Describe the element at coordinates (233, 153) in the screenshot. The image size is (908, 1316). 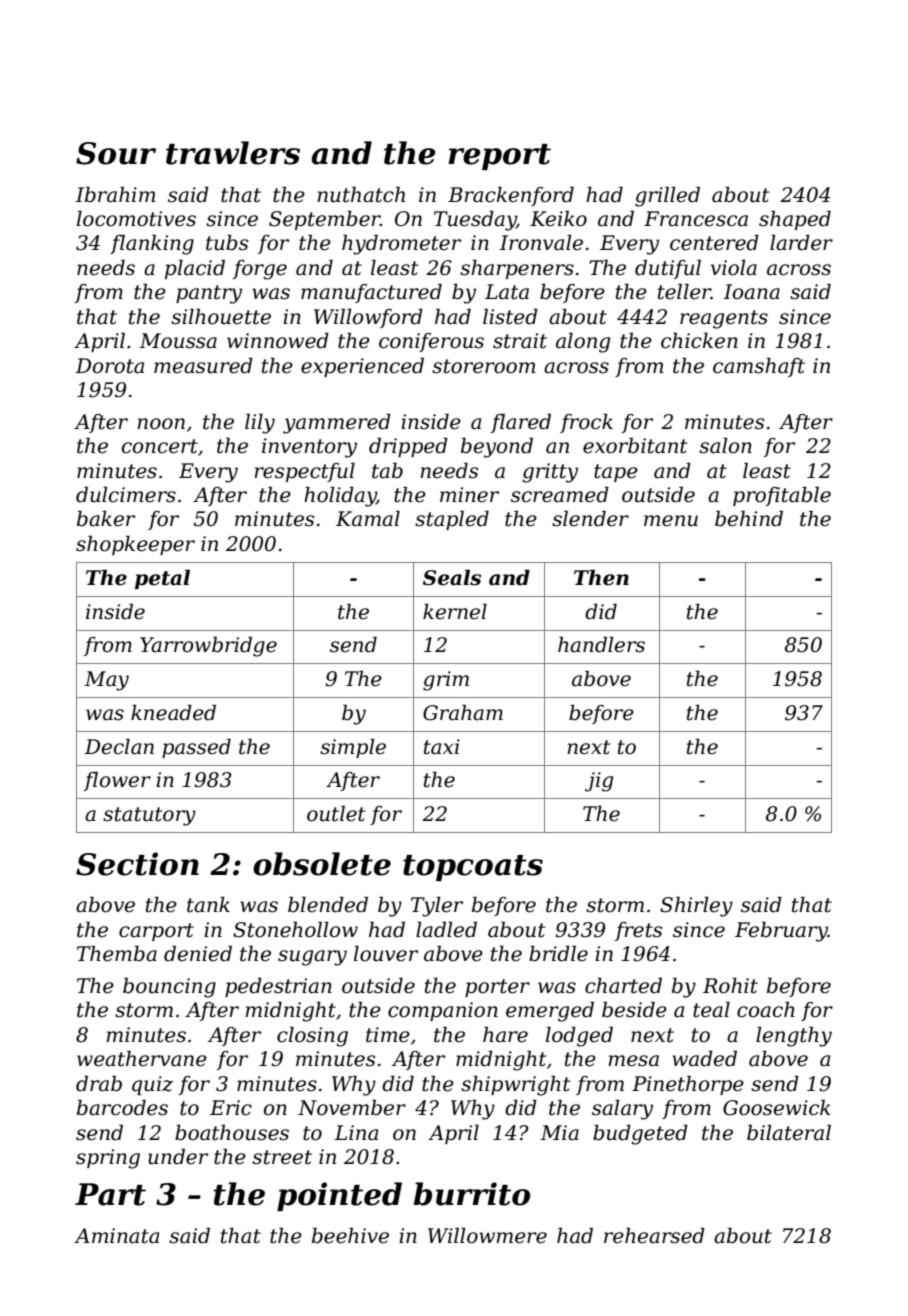
I see `trawlers` at that location.
